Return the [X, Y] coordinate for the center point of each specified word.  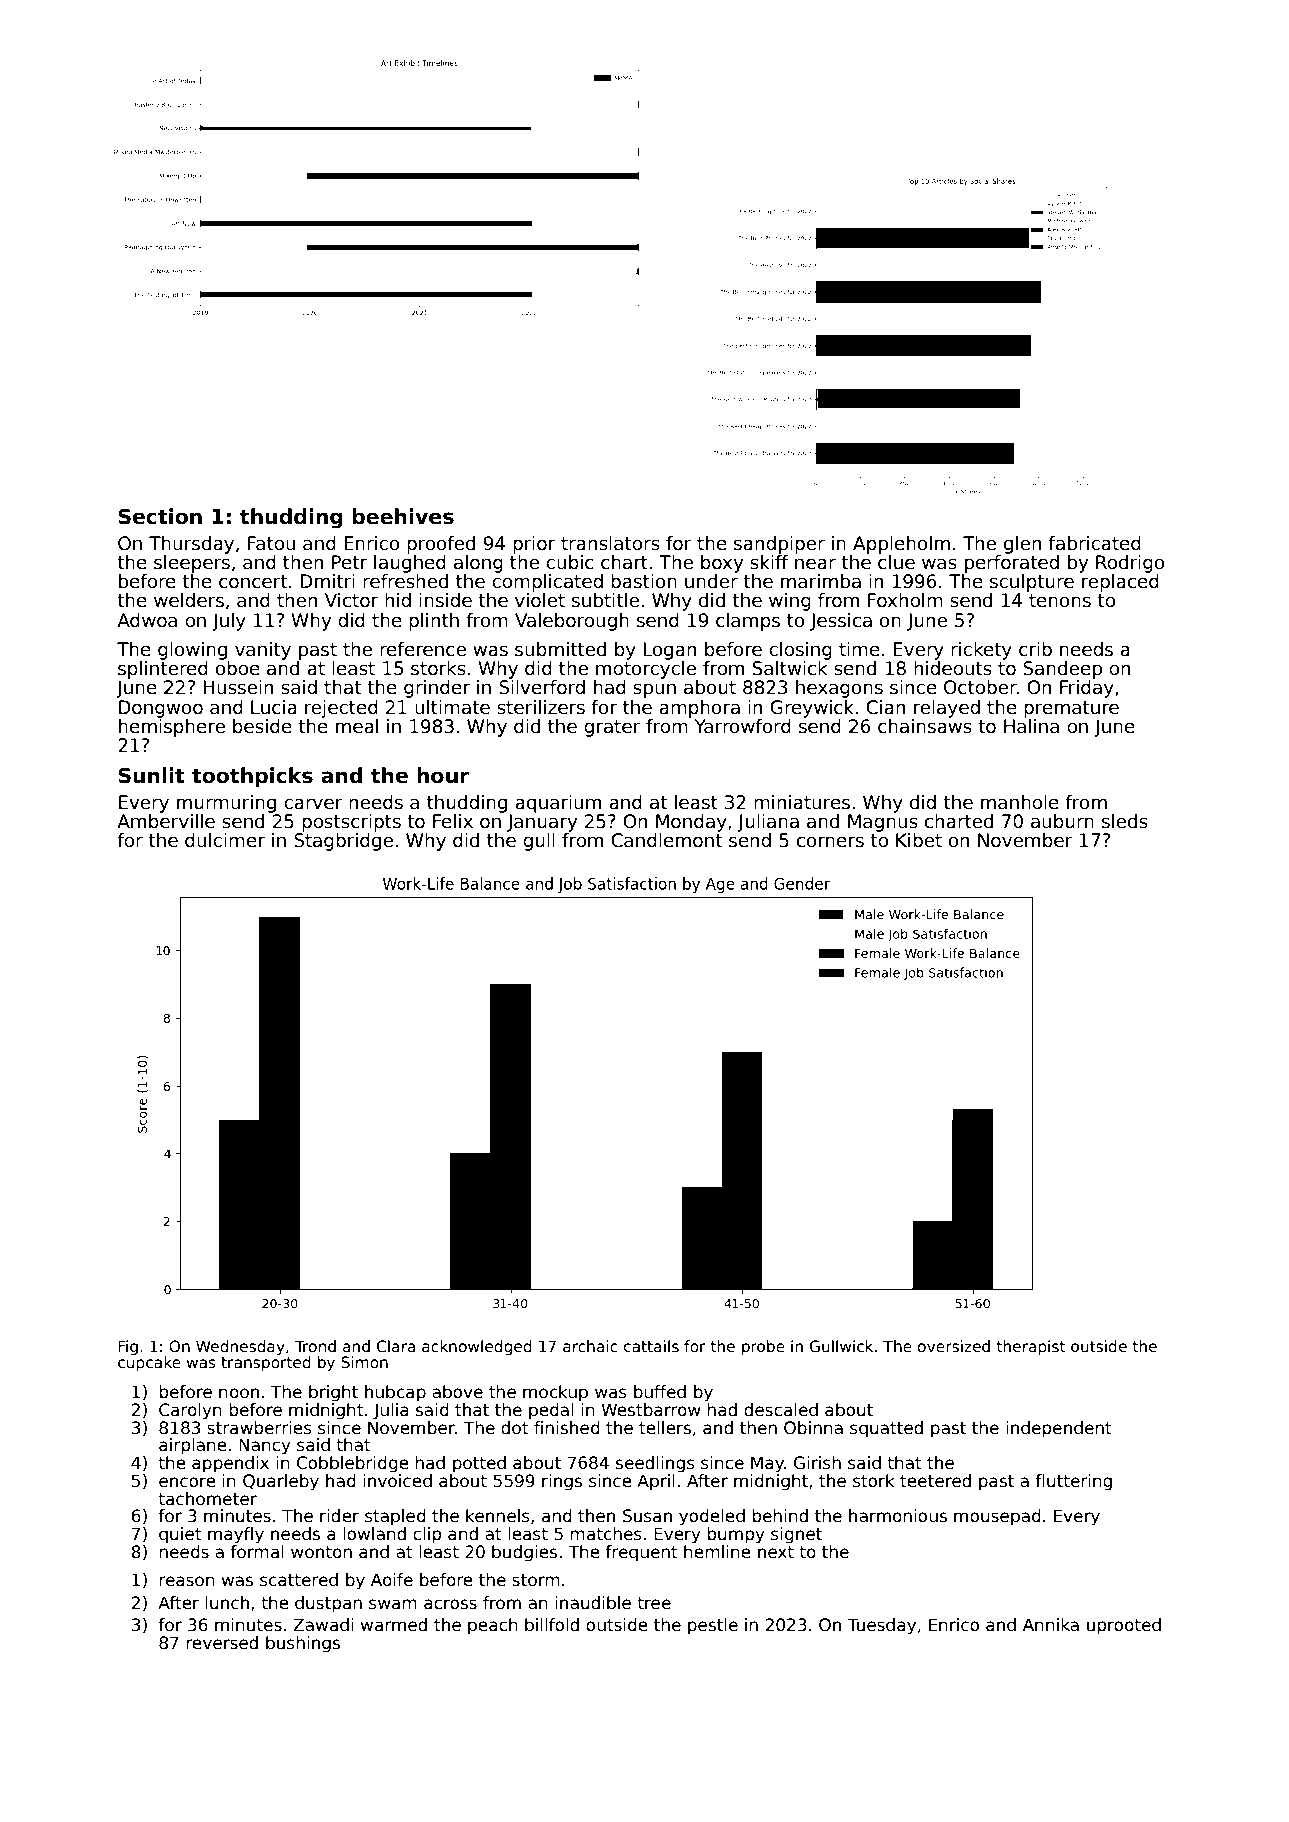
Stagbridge [343, 842]
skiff [769, 562]
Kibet [919, 840]
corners [830, 842]
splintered [163, 670]
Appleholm [901, 545]
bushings [303, 1644]
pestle [713, 1626]
